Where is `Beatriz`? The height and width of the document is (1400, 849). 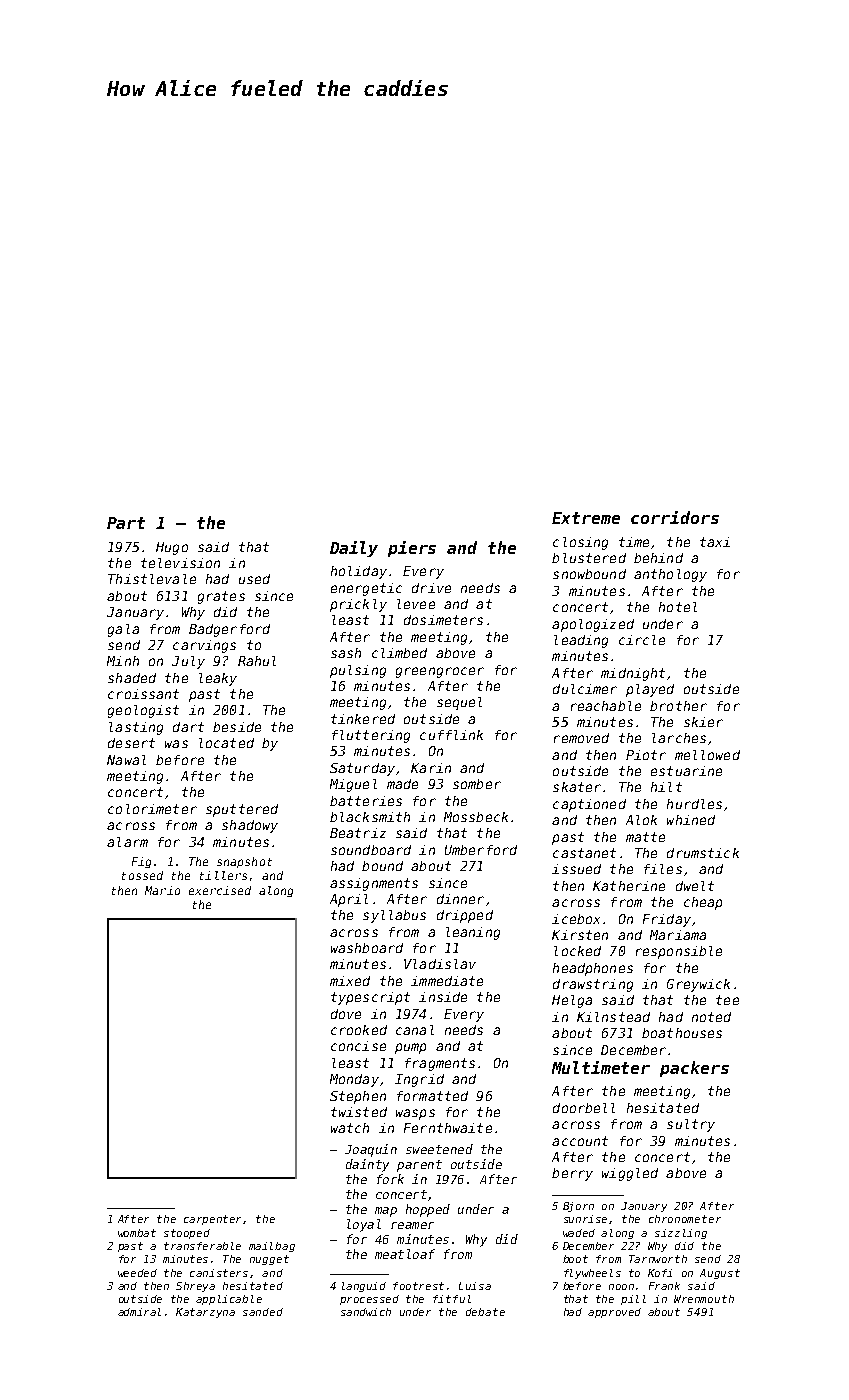 Beatriz is located at coordinates (358, 833).
